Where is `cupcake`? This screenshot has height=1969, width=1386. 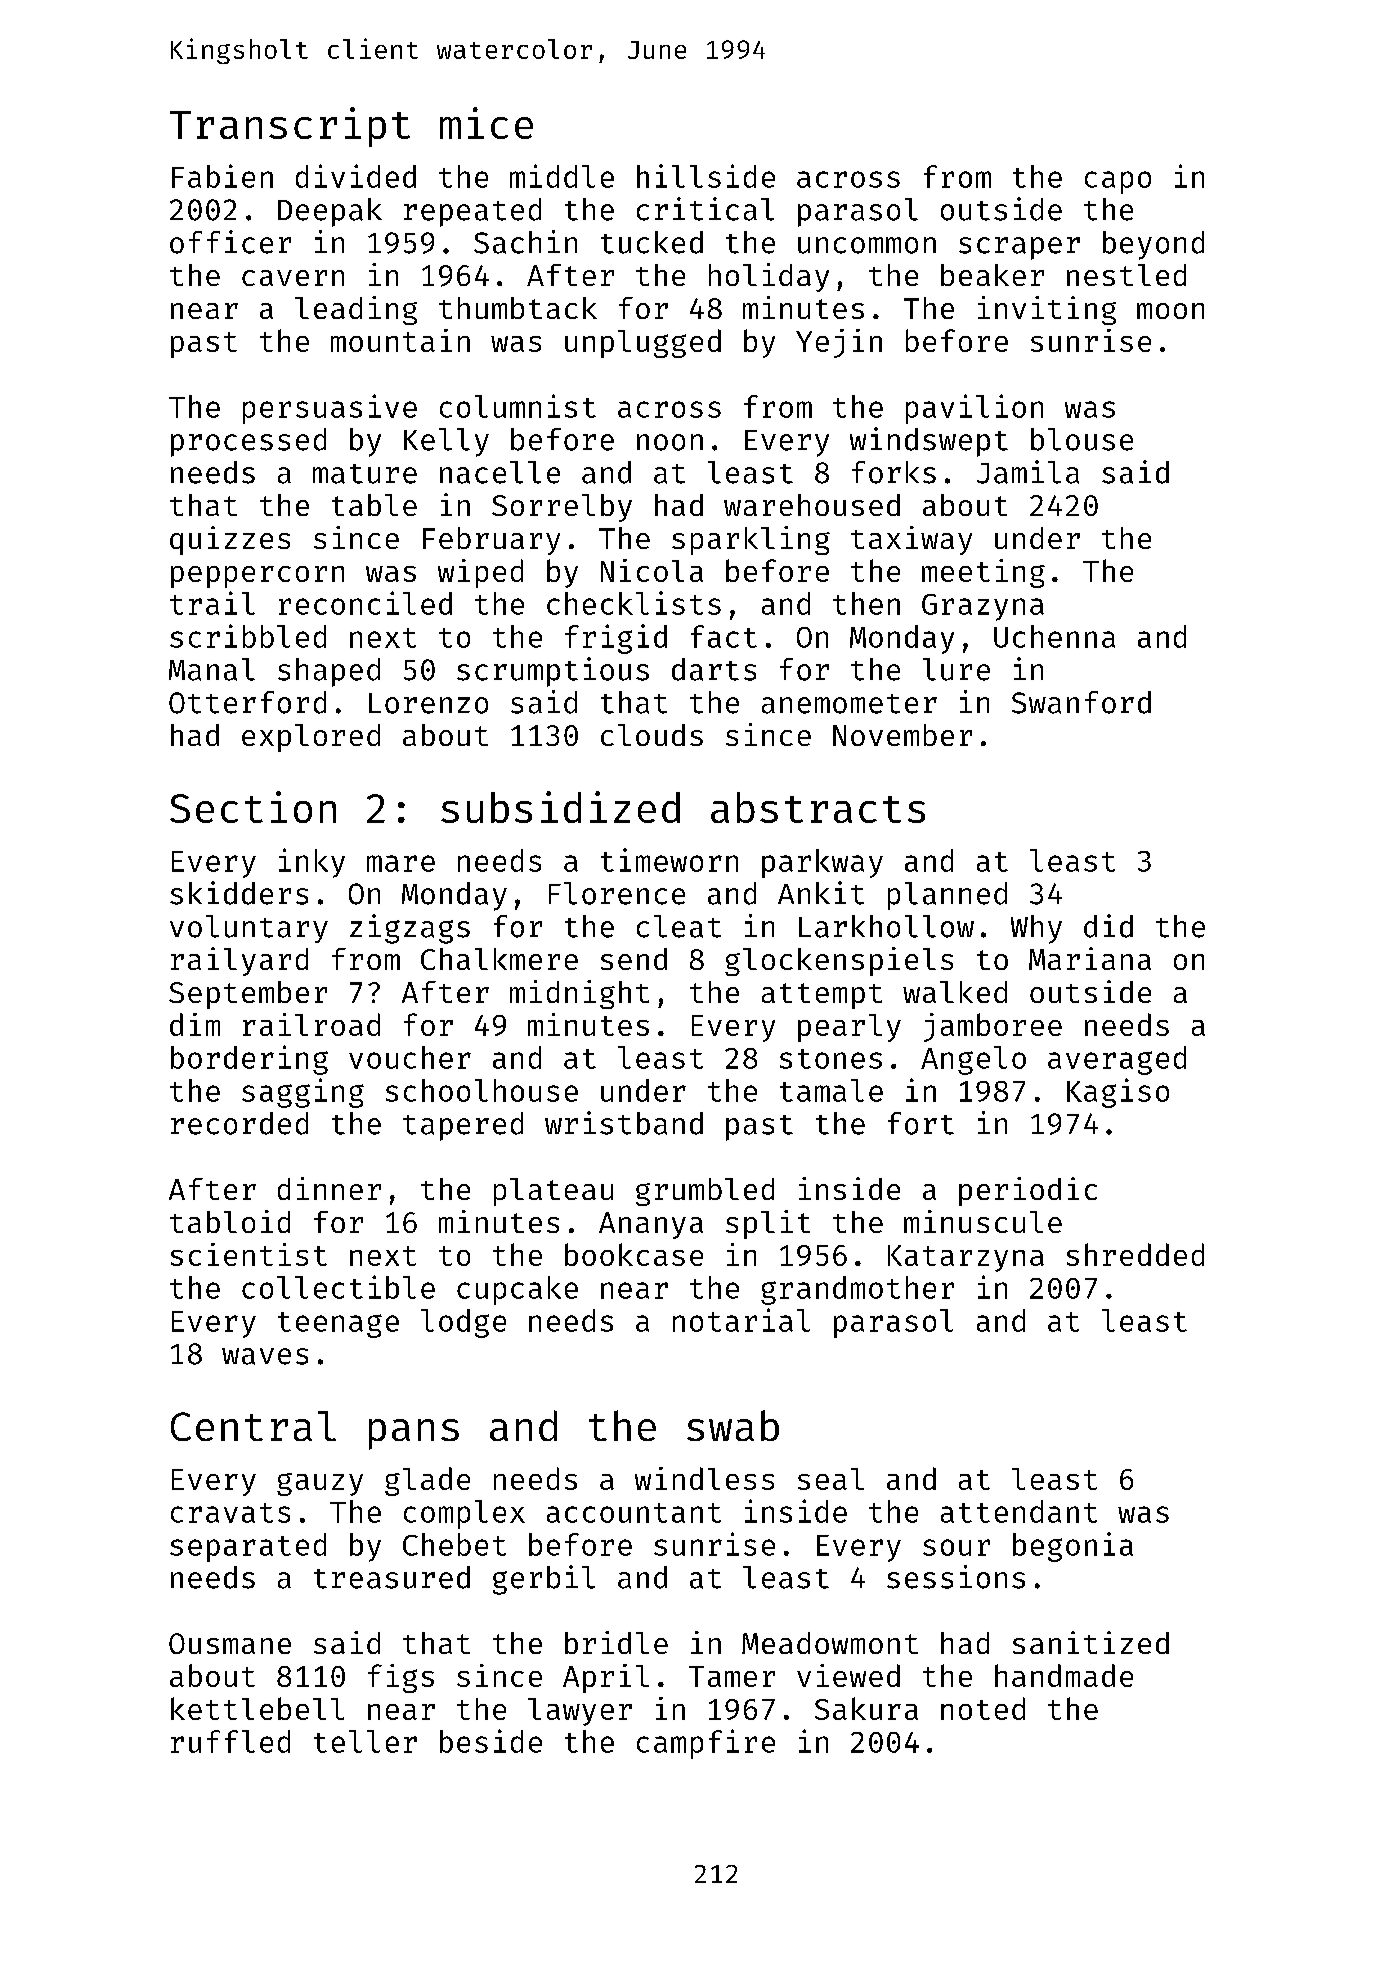 cupcake is located at coordinates (517, 1290).
